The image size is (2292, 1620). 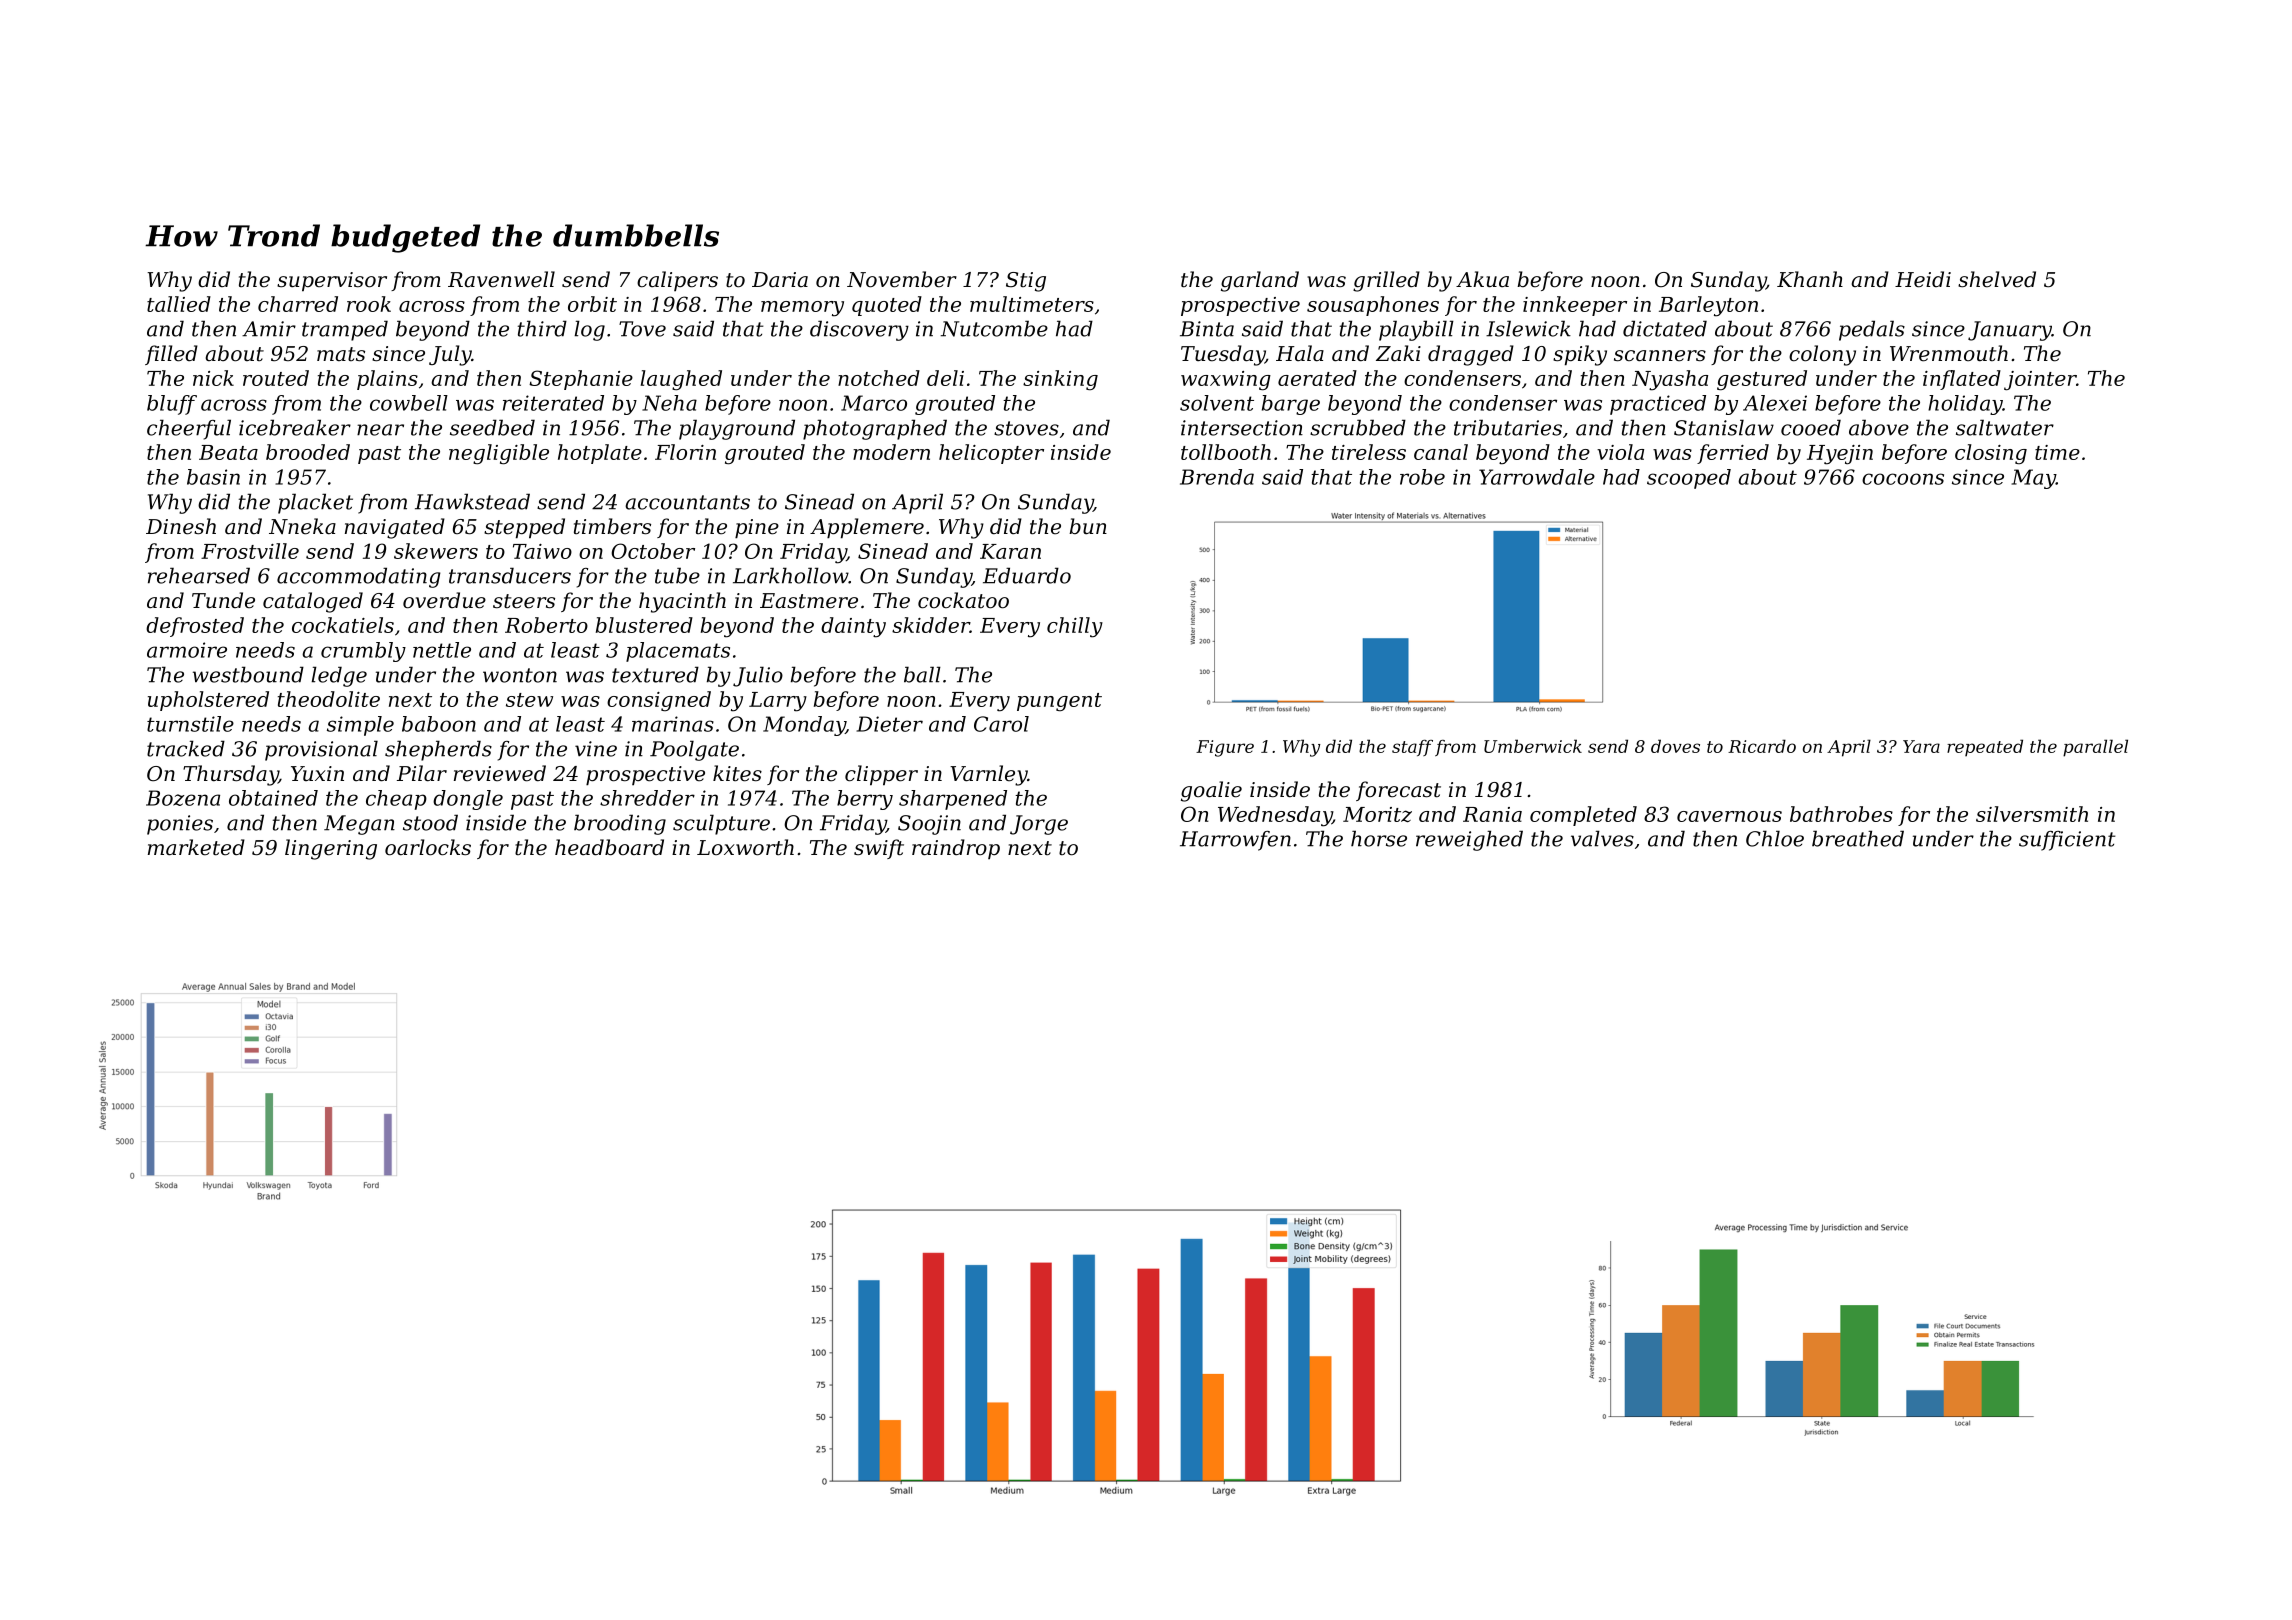 What do you see at coordinates (195, 627) in the screenshot?
I see `defrosted` at bounding box center [195, 627].
